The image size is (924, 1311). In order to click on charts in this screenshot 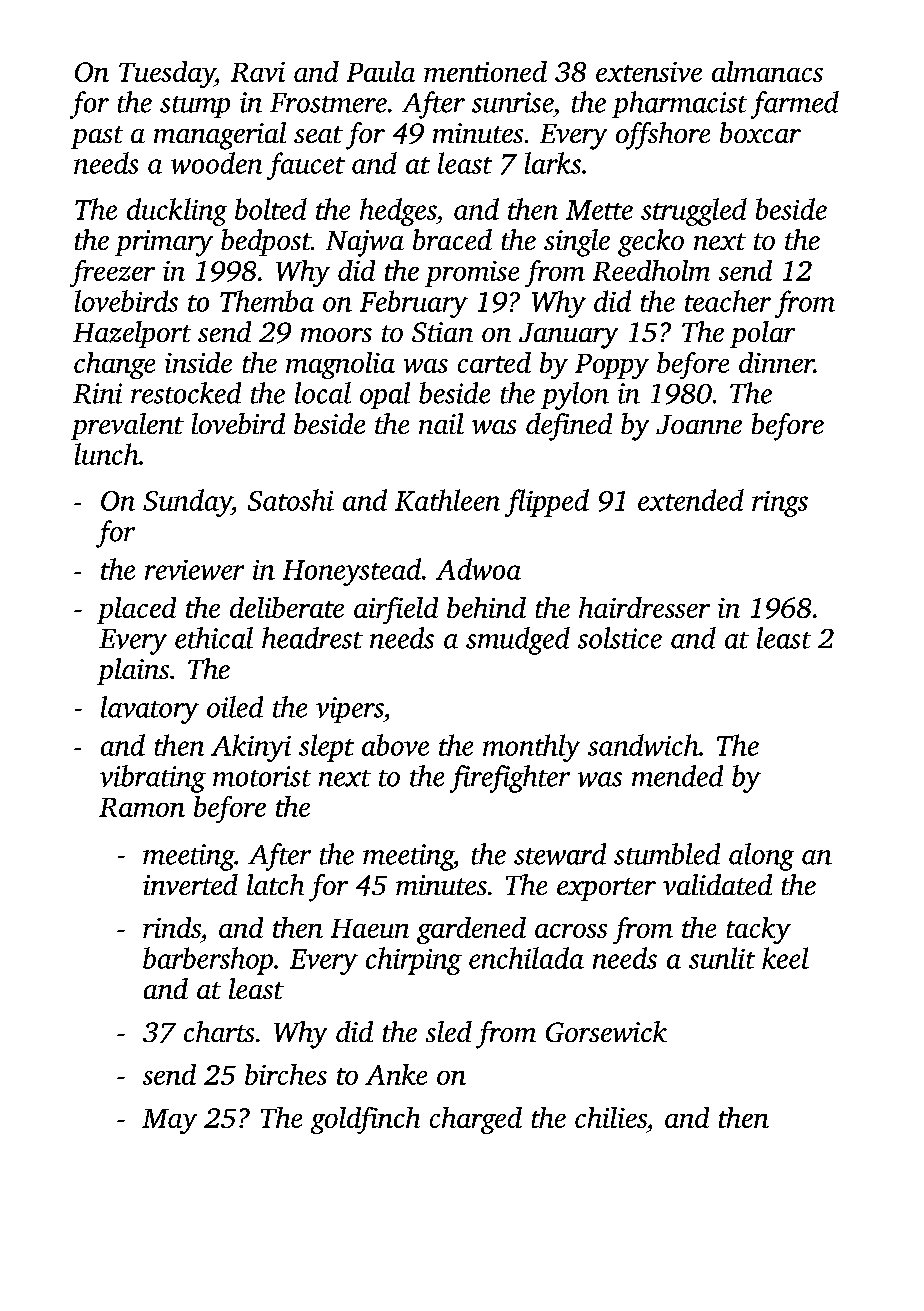, I will do `click(219, 1031)`.
